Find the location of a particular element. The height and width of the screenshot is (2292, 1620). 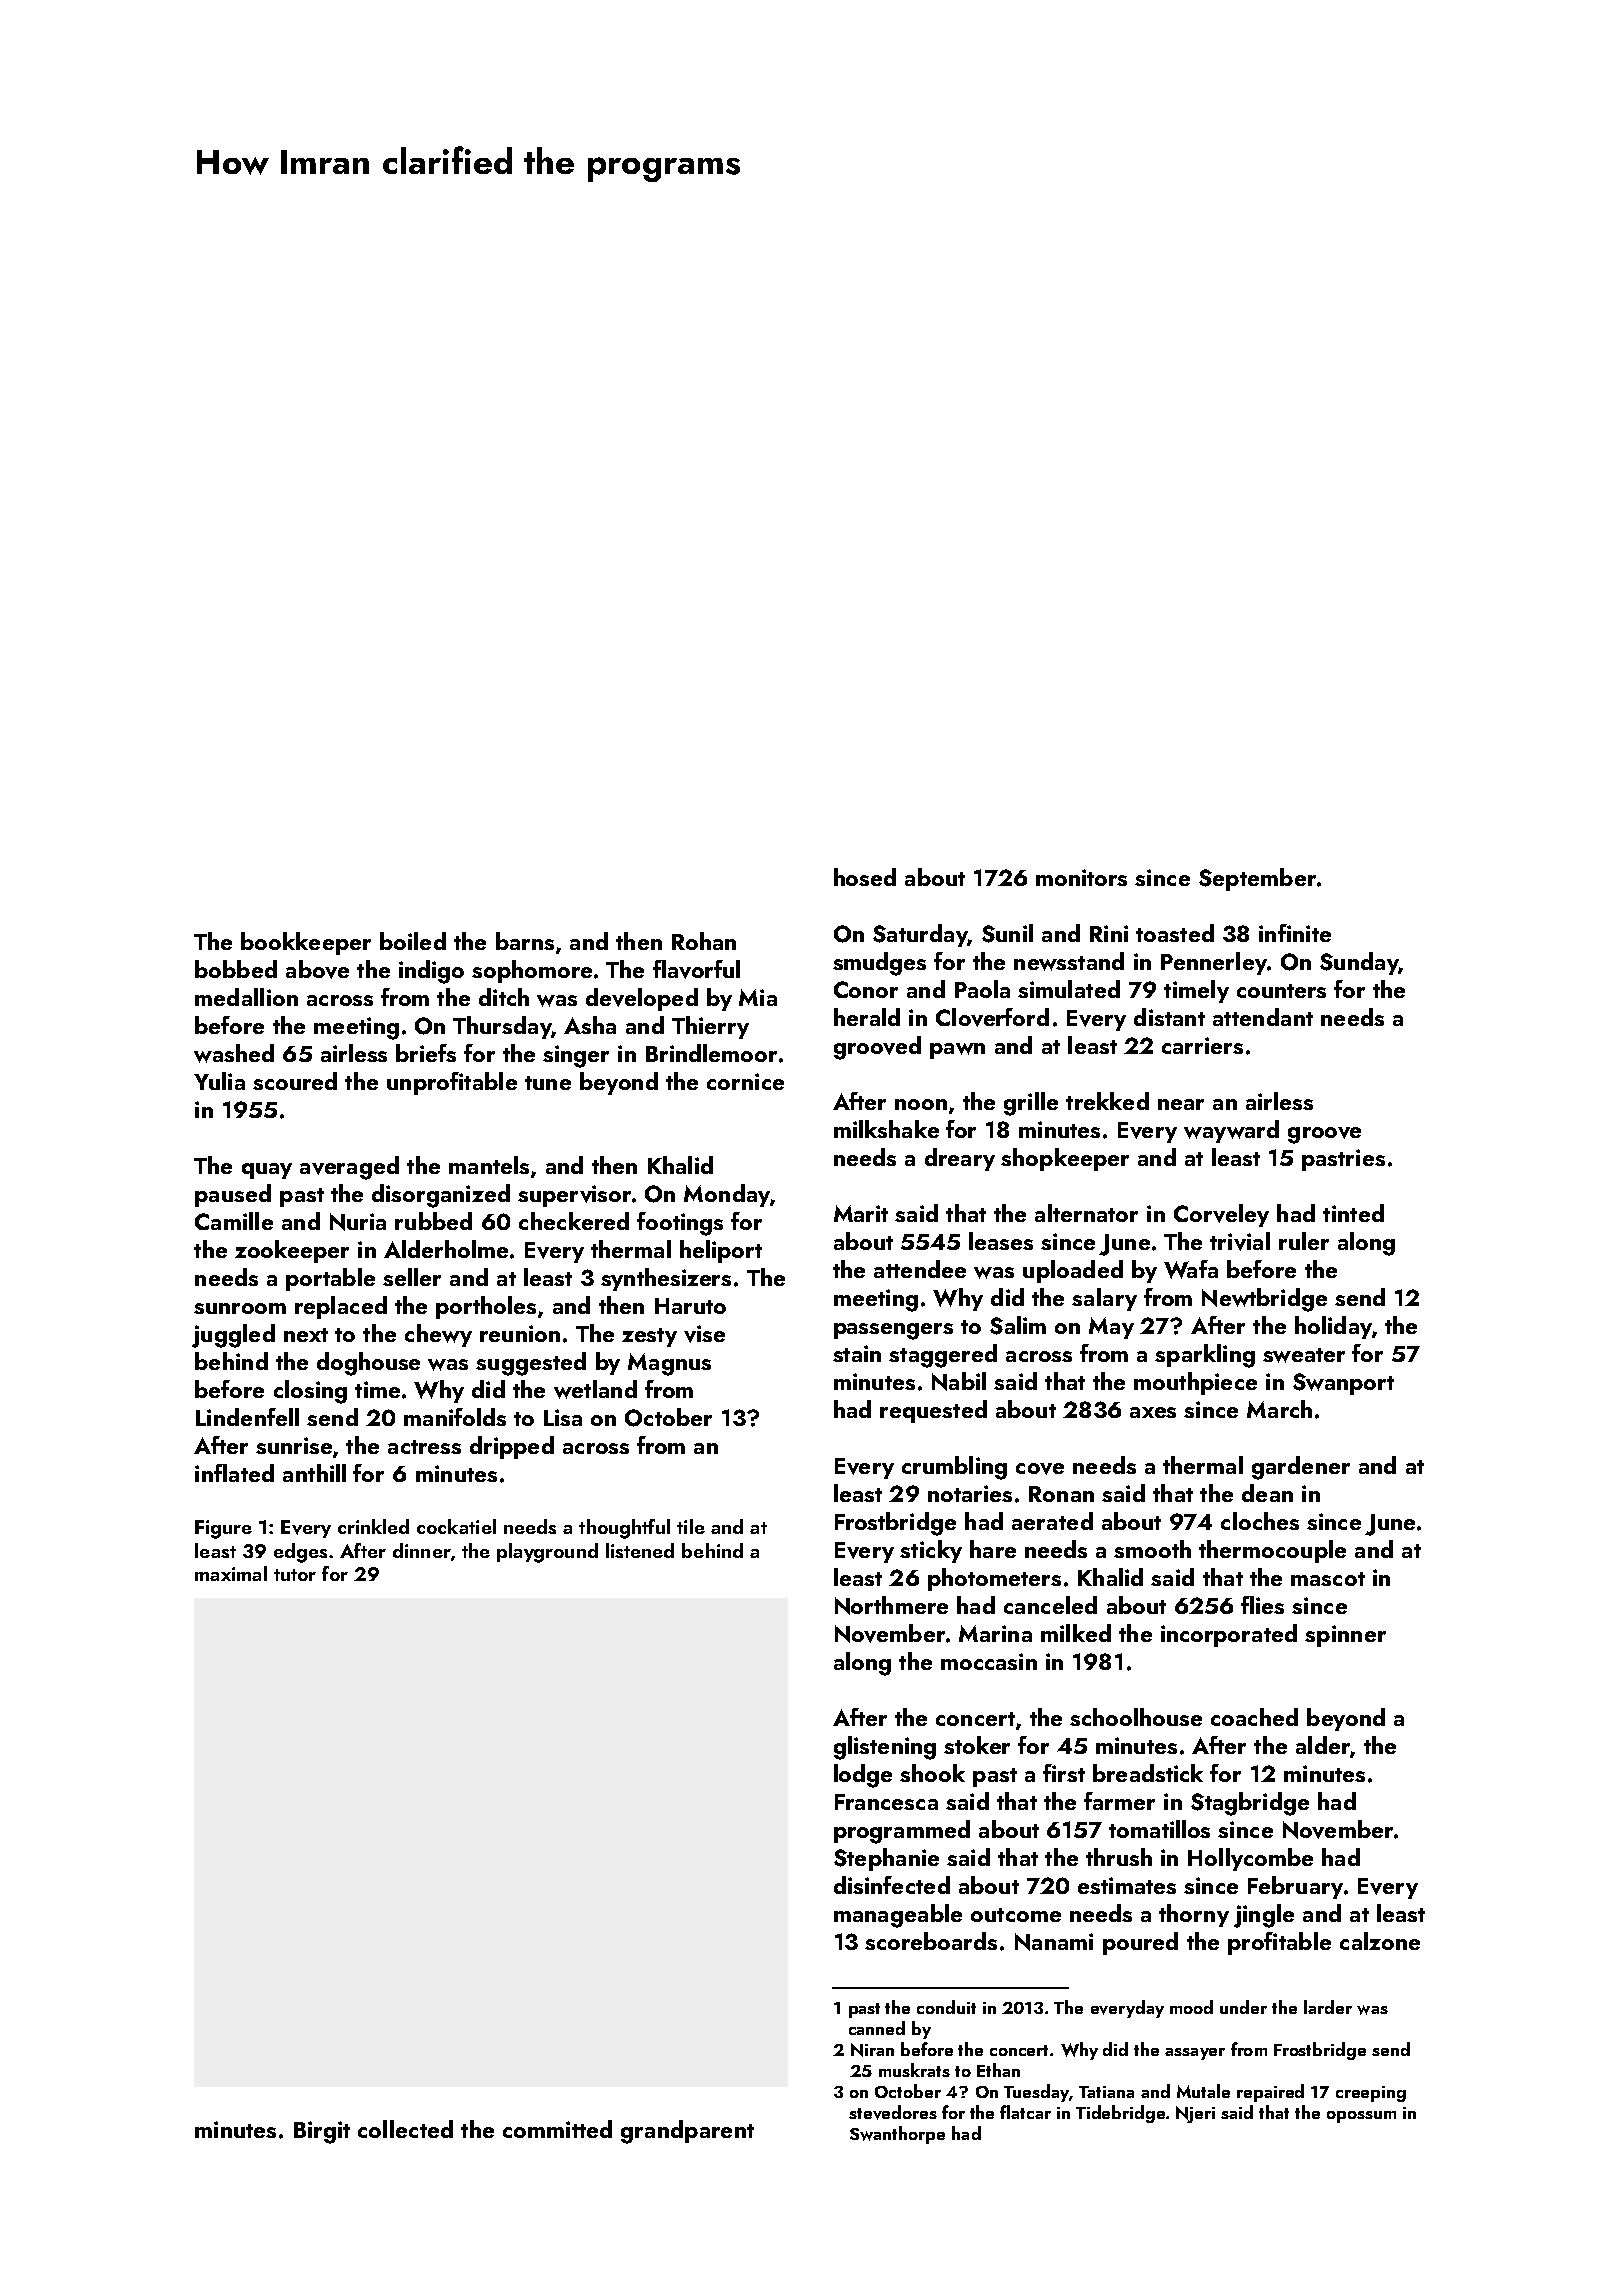

listened is located at coordinates (640, 1550).
